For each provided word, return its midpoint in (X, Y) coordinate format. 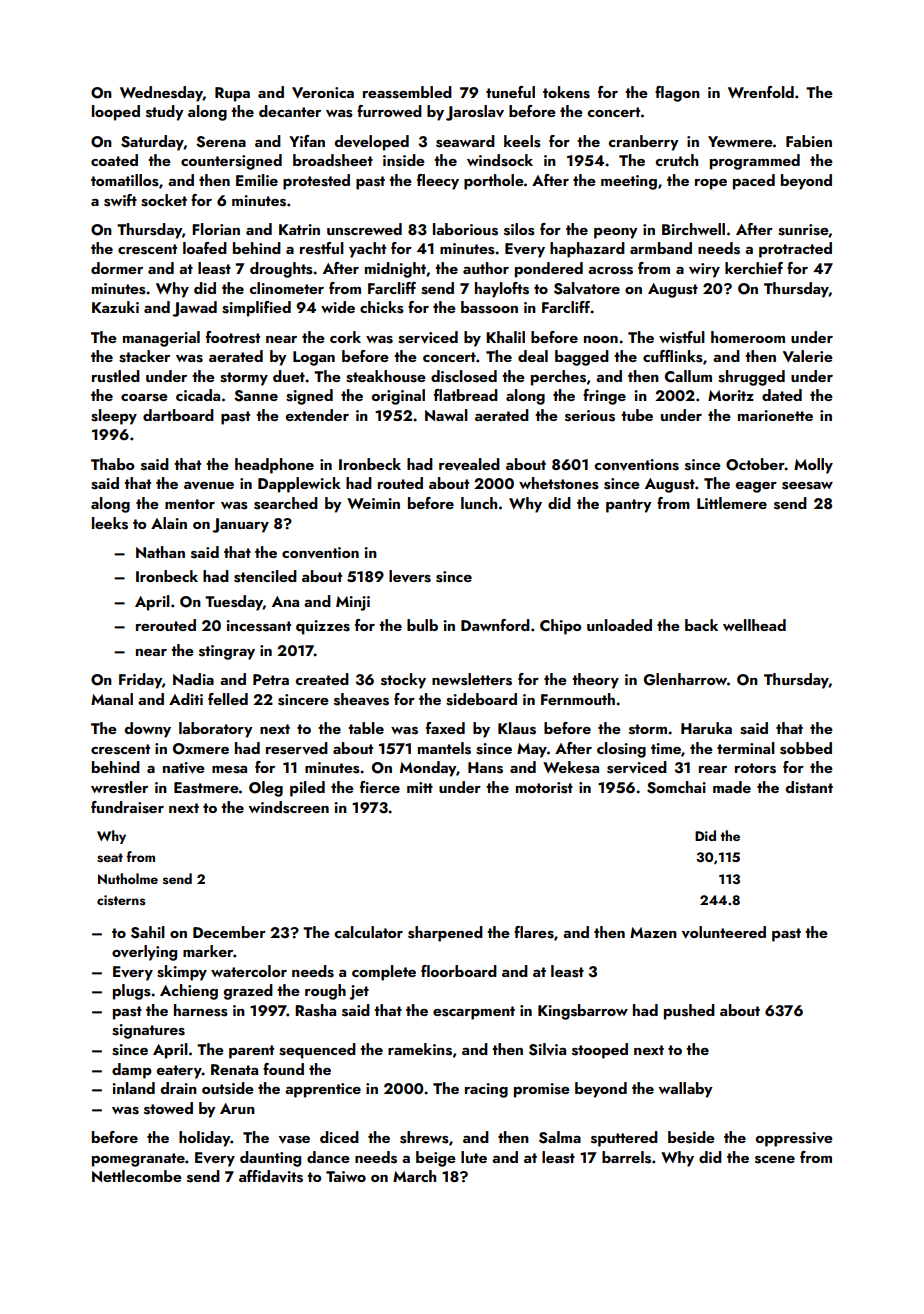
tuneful (510, 92)
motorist (544, 788)
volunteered (724, 932)
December (229, 932)
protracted (795, 250)
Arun (237, 1108)
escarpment (474, 1013)
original (398, 397)
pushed (689, 1012)
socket (164, 200)
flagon (677, 94)
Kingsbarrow (583, 1012)
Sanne (256, 396)
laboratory (216, 730)
